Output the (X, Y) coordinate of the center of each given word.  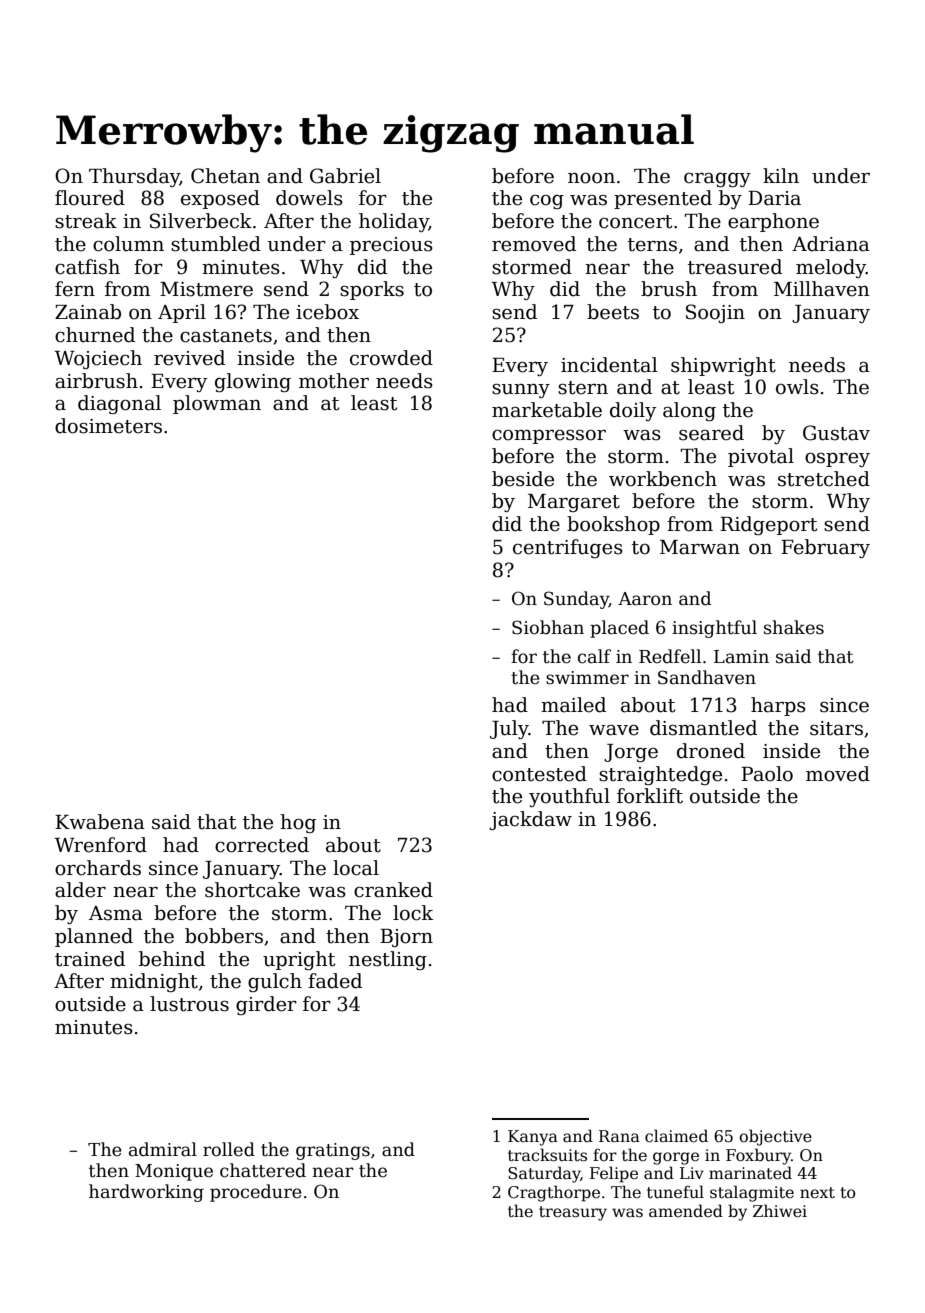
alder (80, 890)
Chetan (225, 176)
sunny (521, 391)
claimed (676, 1136)
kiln (781, 175)
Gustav (836, 433)
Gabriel (345, 176)
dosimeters (108, 426)
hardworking (146, 1193)
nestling (388, 960)
